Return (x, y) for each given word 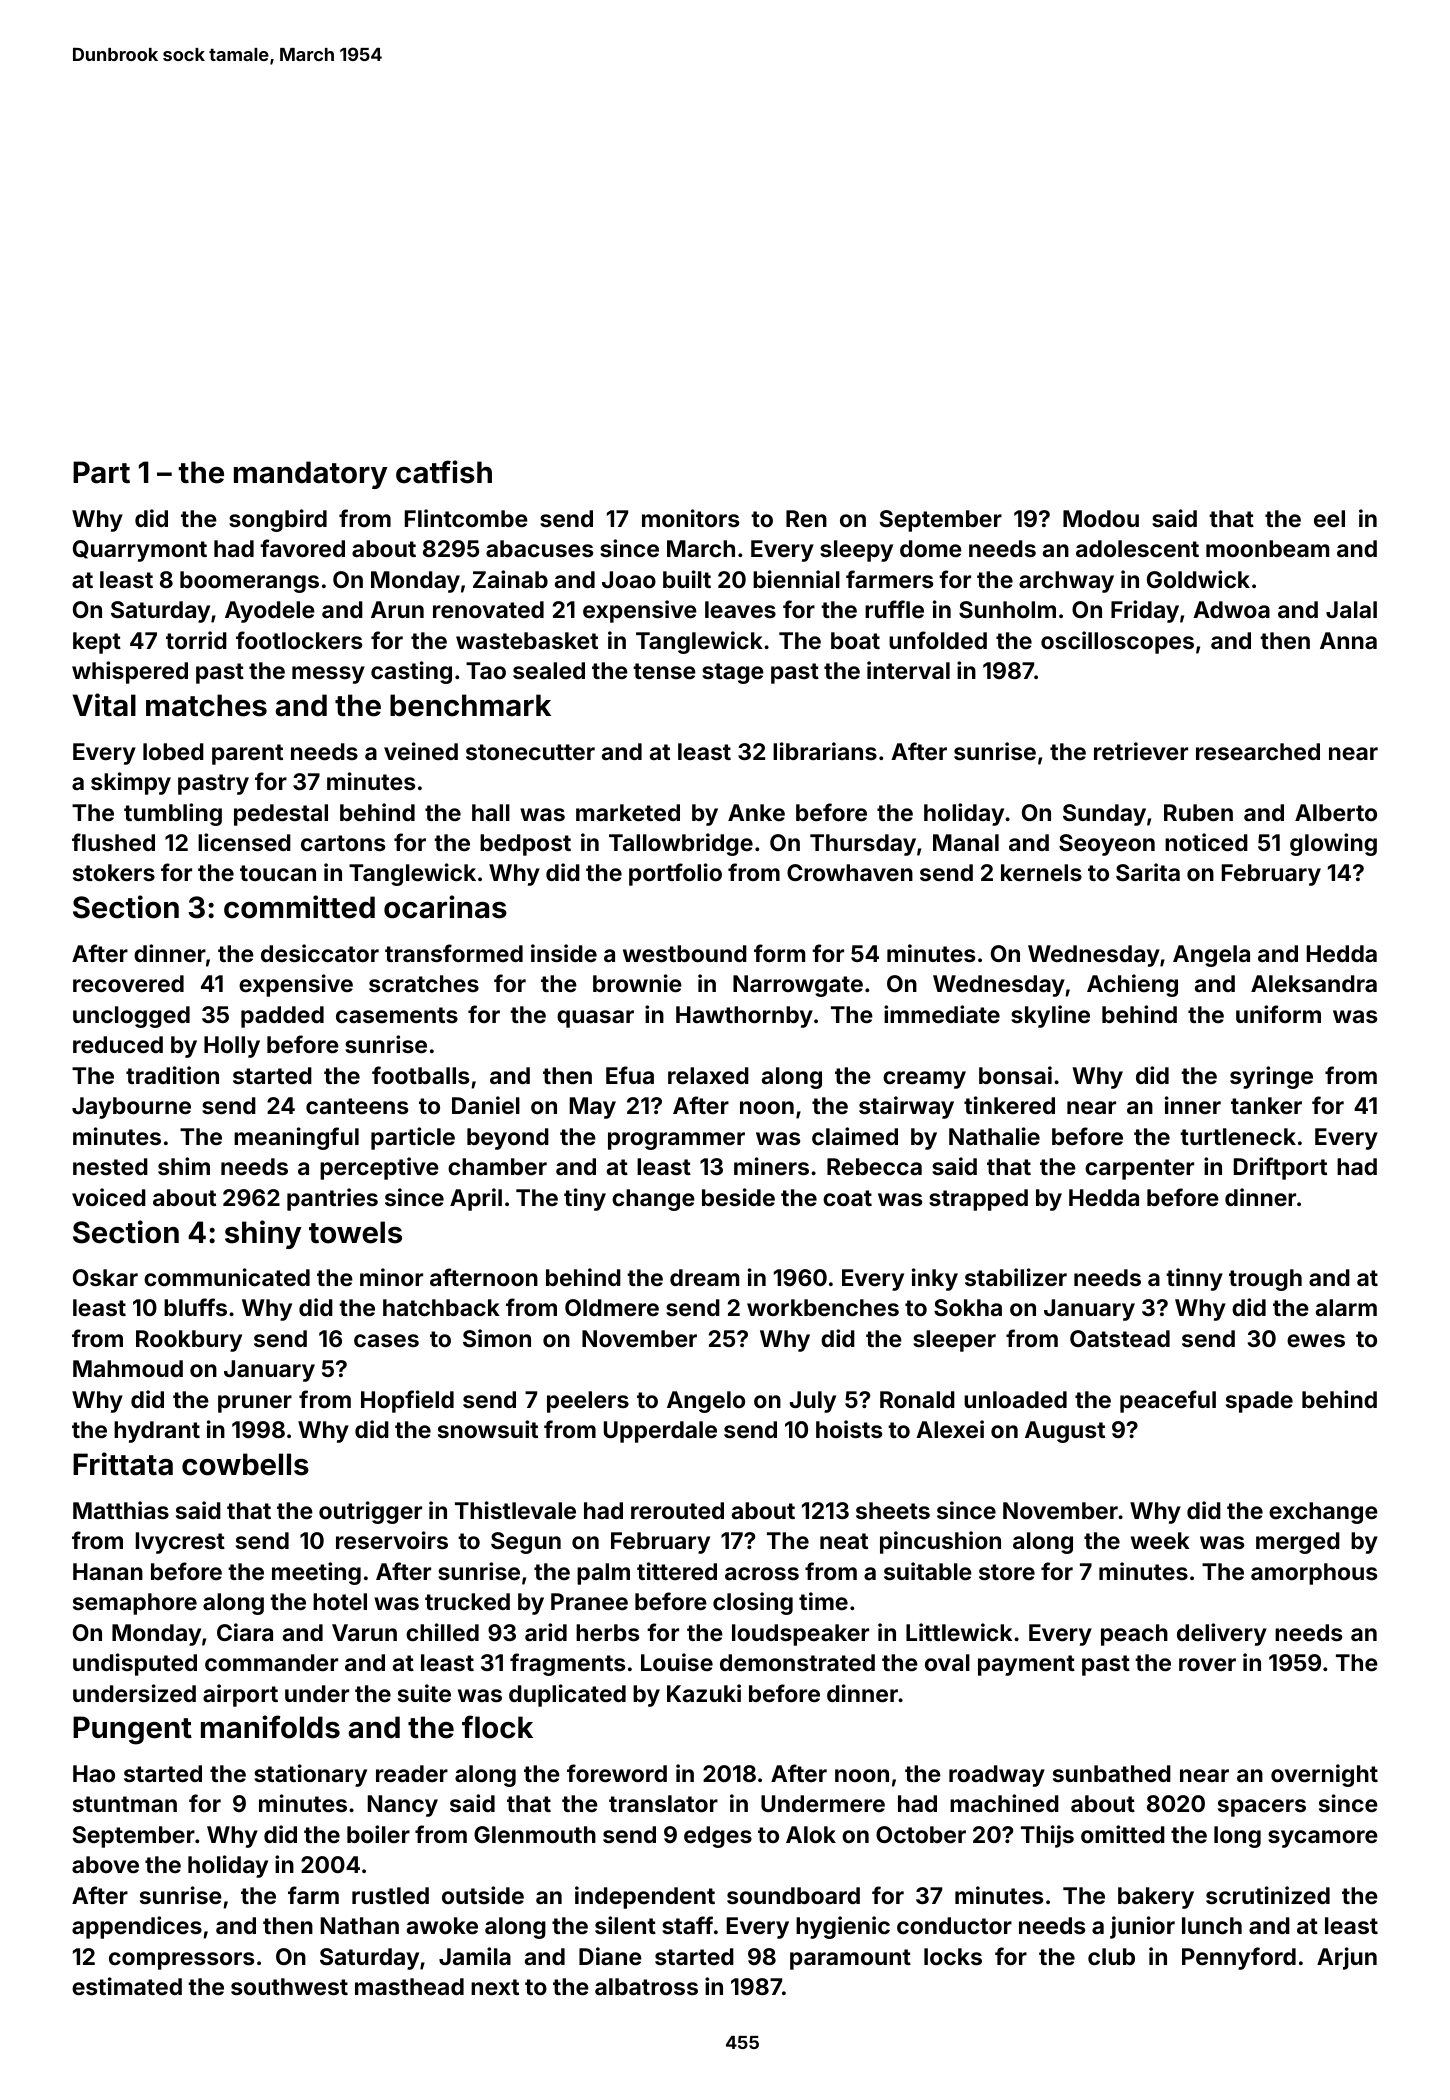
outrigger (370, 1512)
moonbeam (1267, 548)
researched (1258, 751)
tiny (585, 1199)
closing (753, 1603)
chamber (497, 1166)
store (1007, 1572)
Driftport (1280, 1168)
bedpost (525, 845)
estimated (127, 1986)
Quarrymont (140, 551)
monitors (690, 518)
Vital (104, 705)
